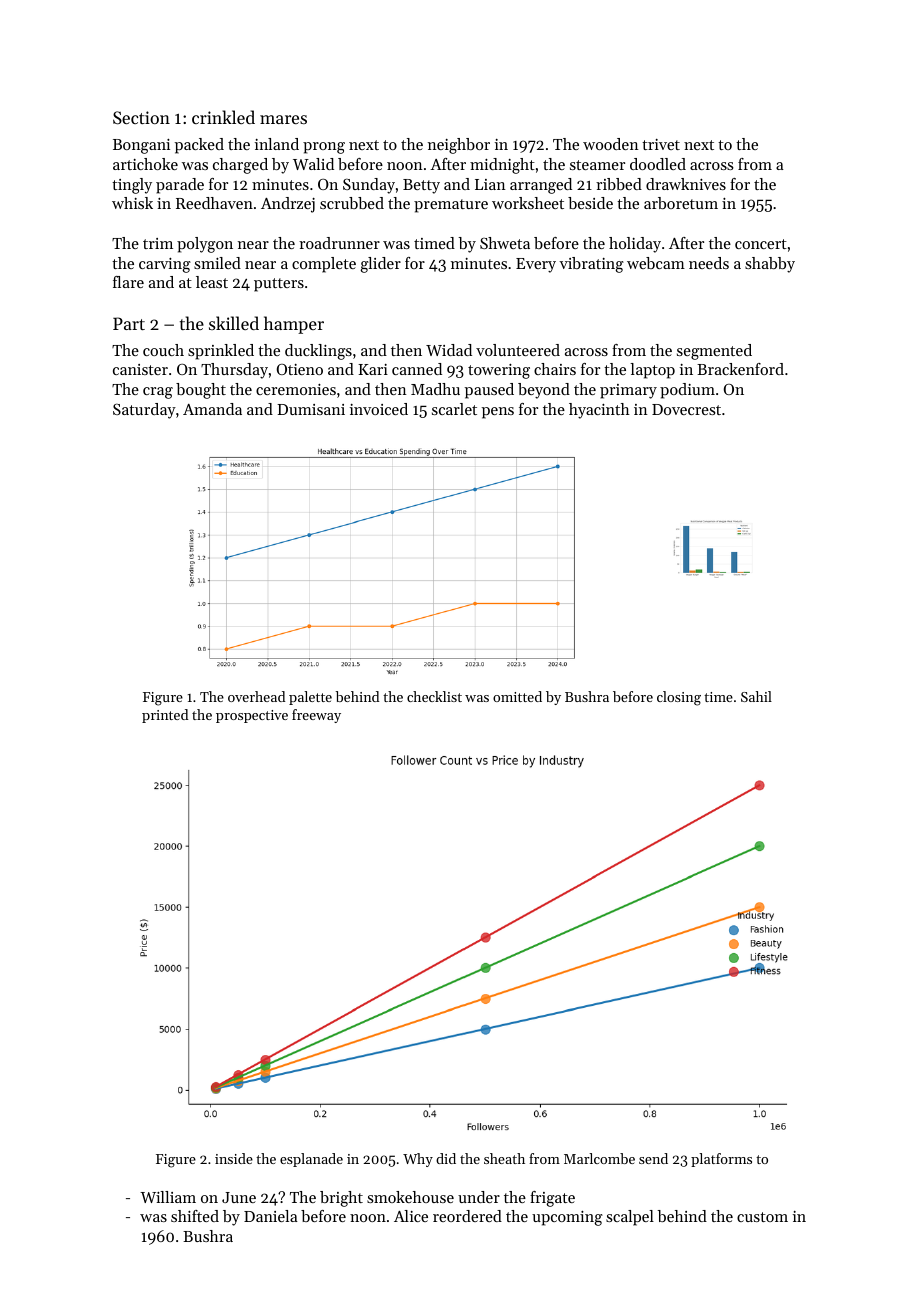 The image size is (924, 1308). What do you see at coordinates (324, 148) in the page?
I see `prong` at bounding box center [324, 148].
